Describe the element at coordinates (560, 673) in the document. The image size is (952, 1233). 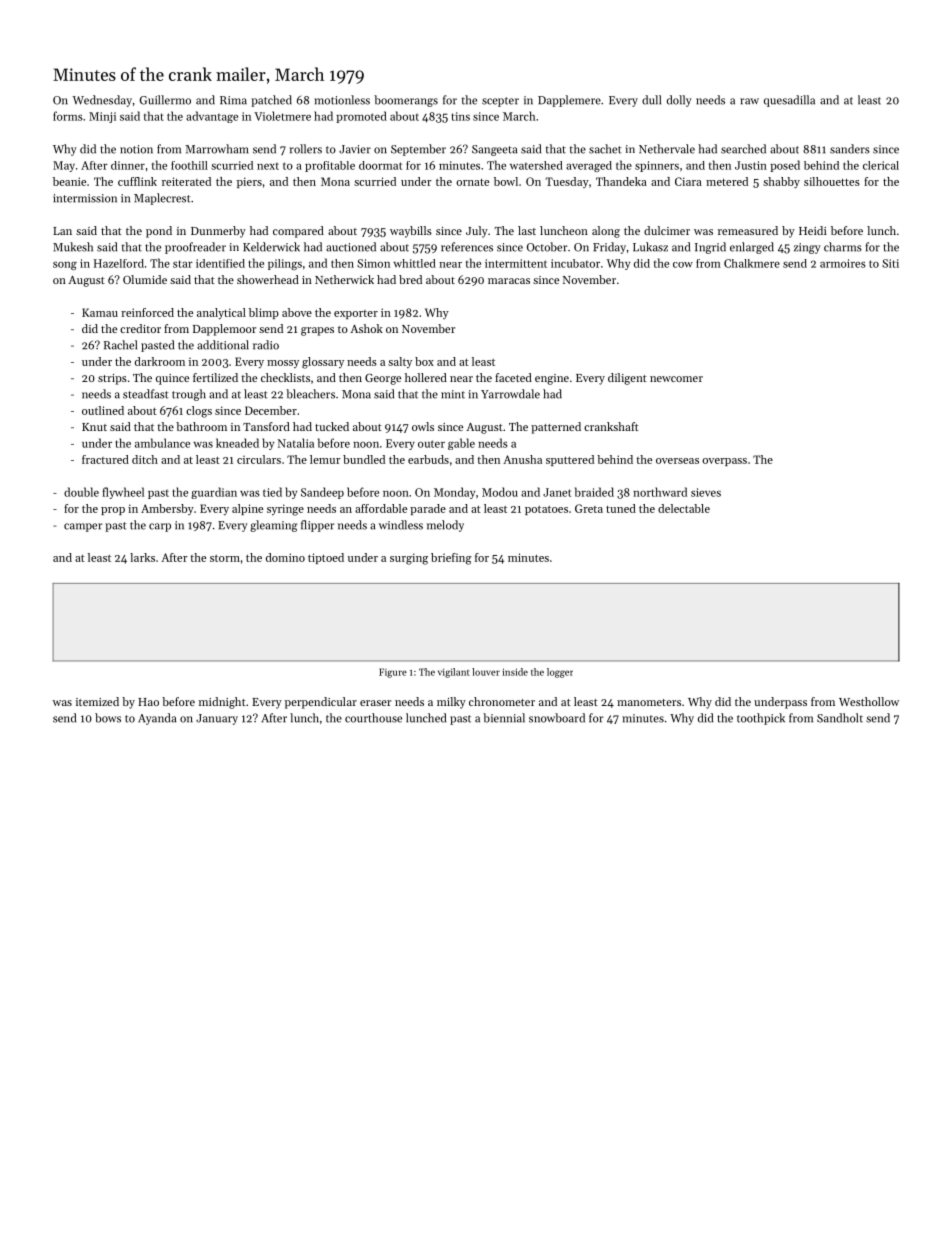
I see `logger` at that location.
